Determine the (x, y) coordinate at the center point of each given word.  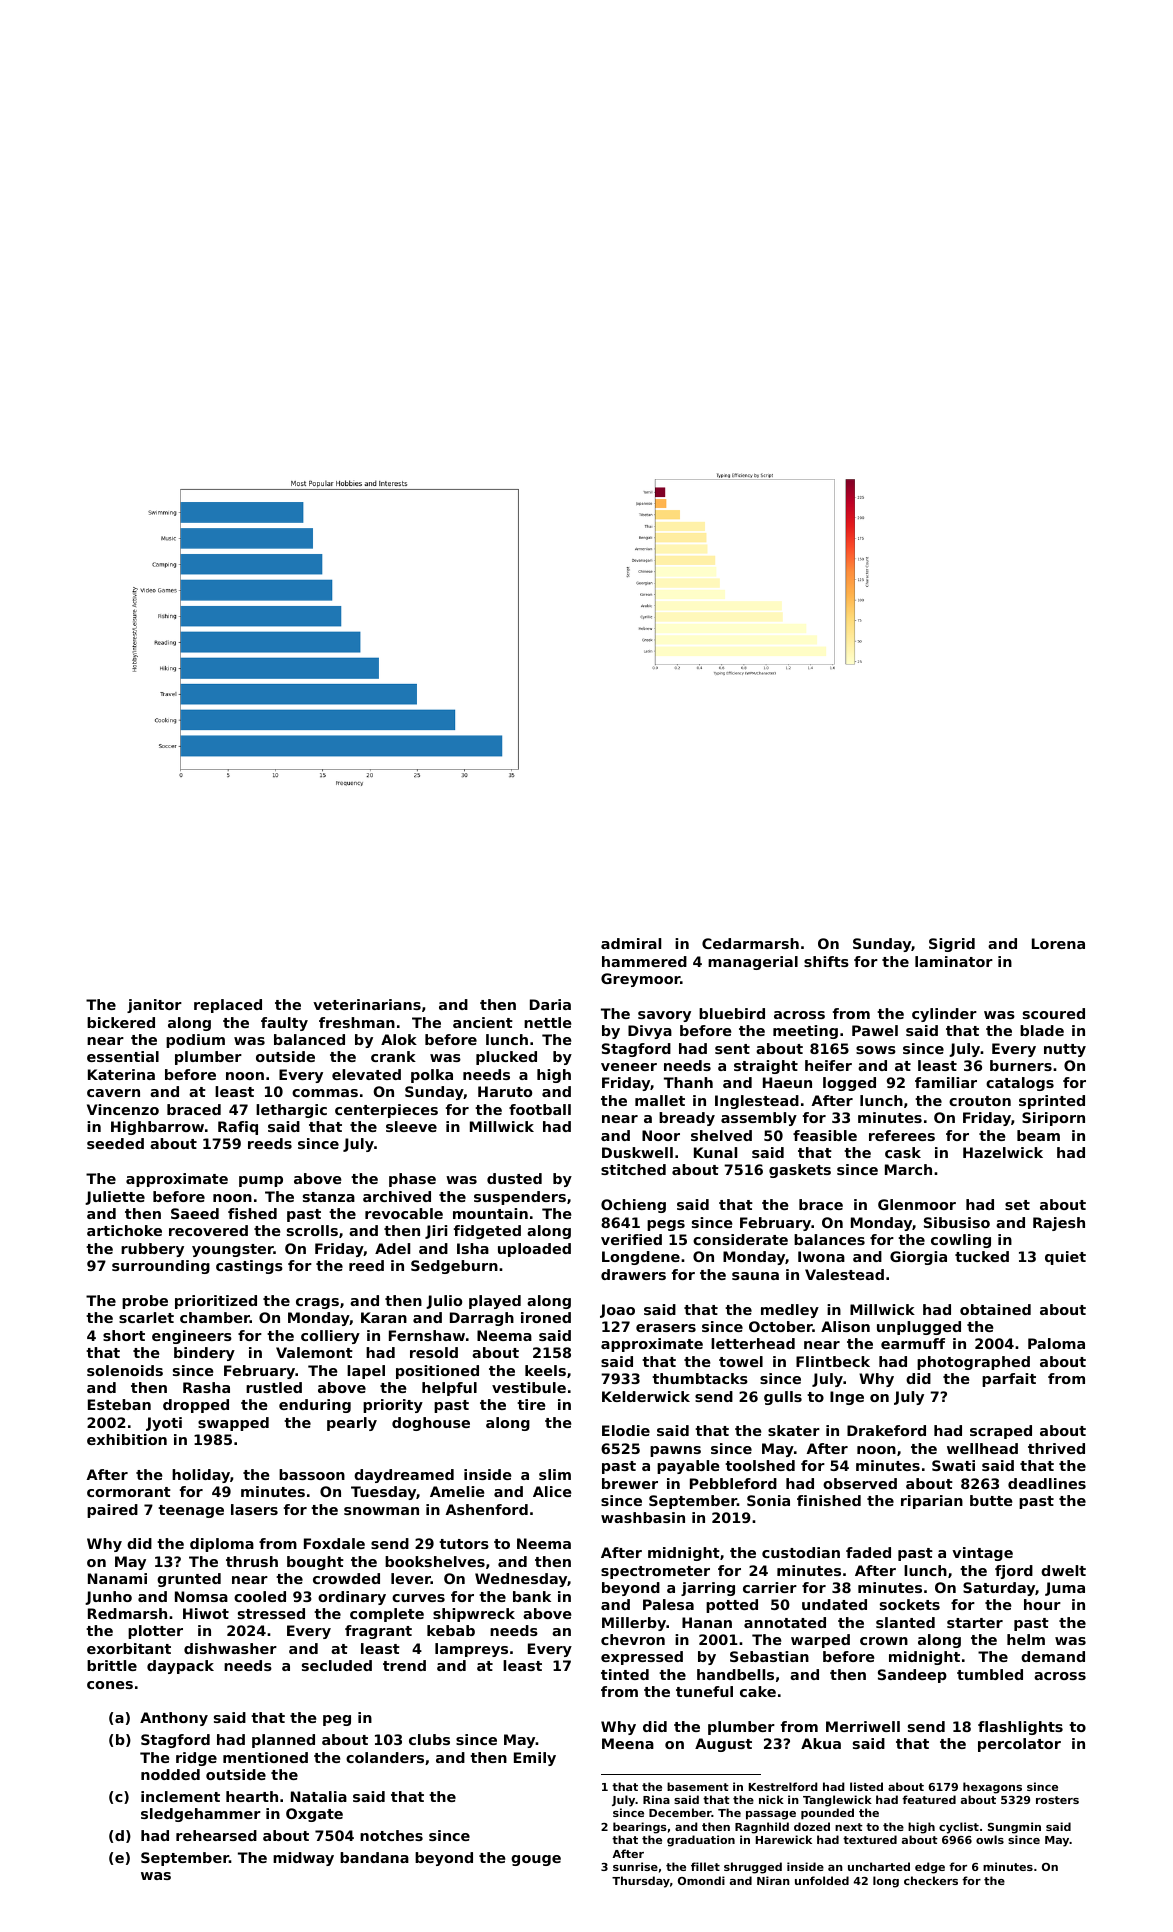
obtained (995, 1309)
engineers (192, 1337)
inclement (180, 1796)
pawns (675, 1451)
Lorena (1058, 943)
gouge (536, 1860)
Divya (650, 1032)
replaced (228, 1006)
